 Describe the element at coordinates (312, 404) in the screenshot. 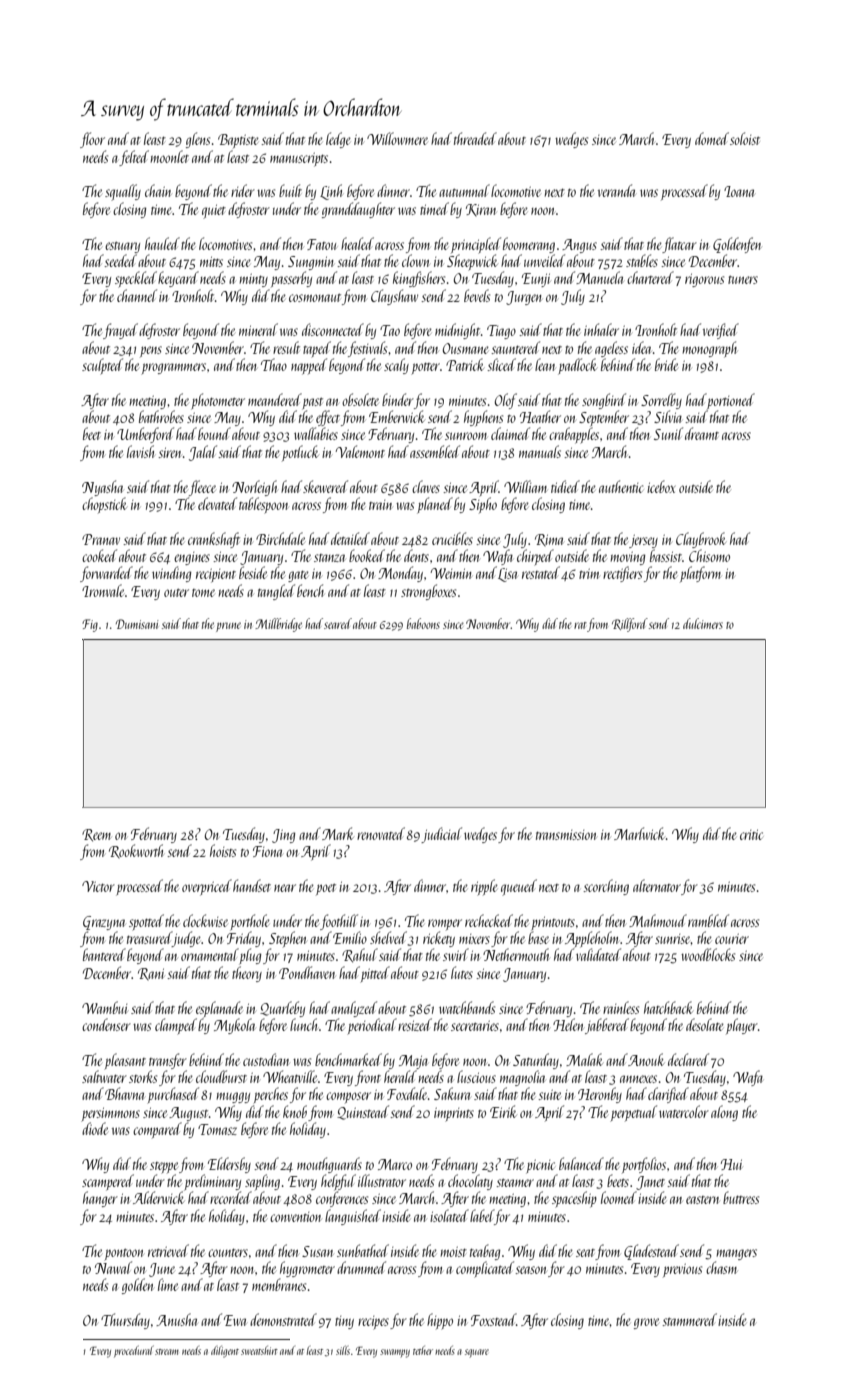

I see `past` at that location.
